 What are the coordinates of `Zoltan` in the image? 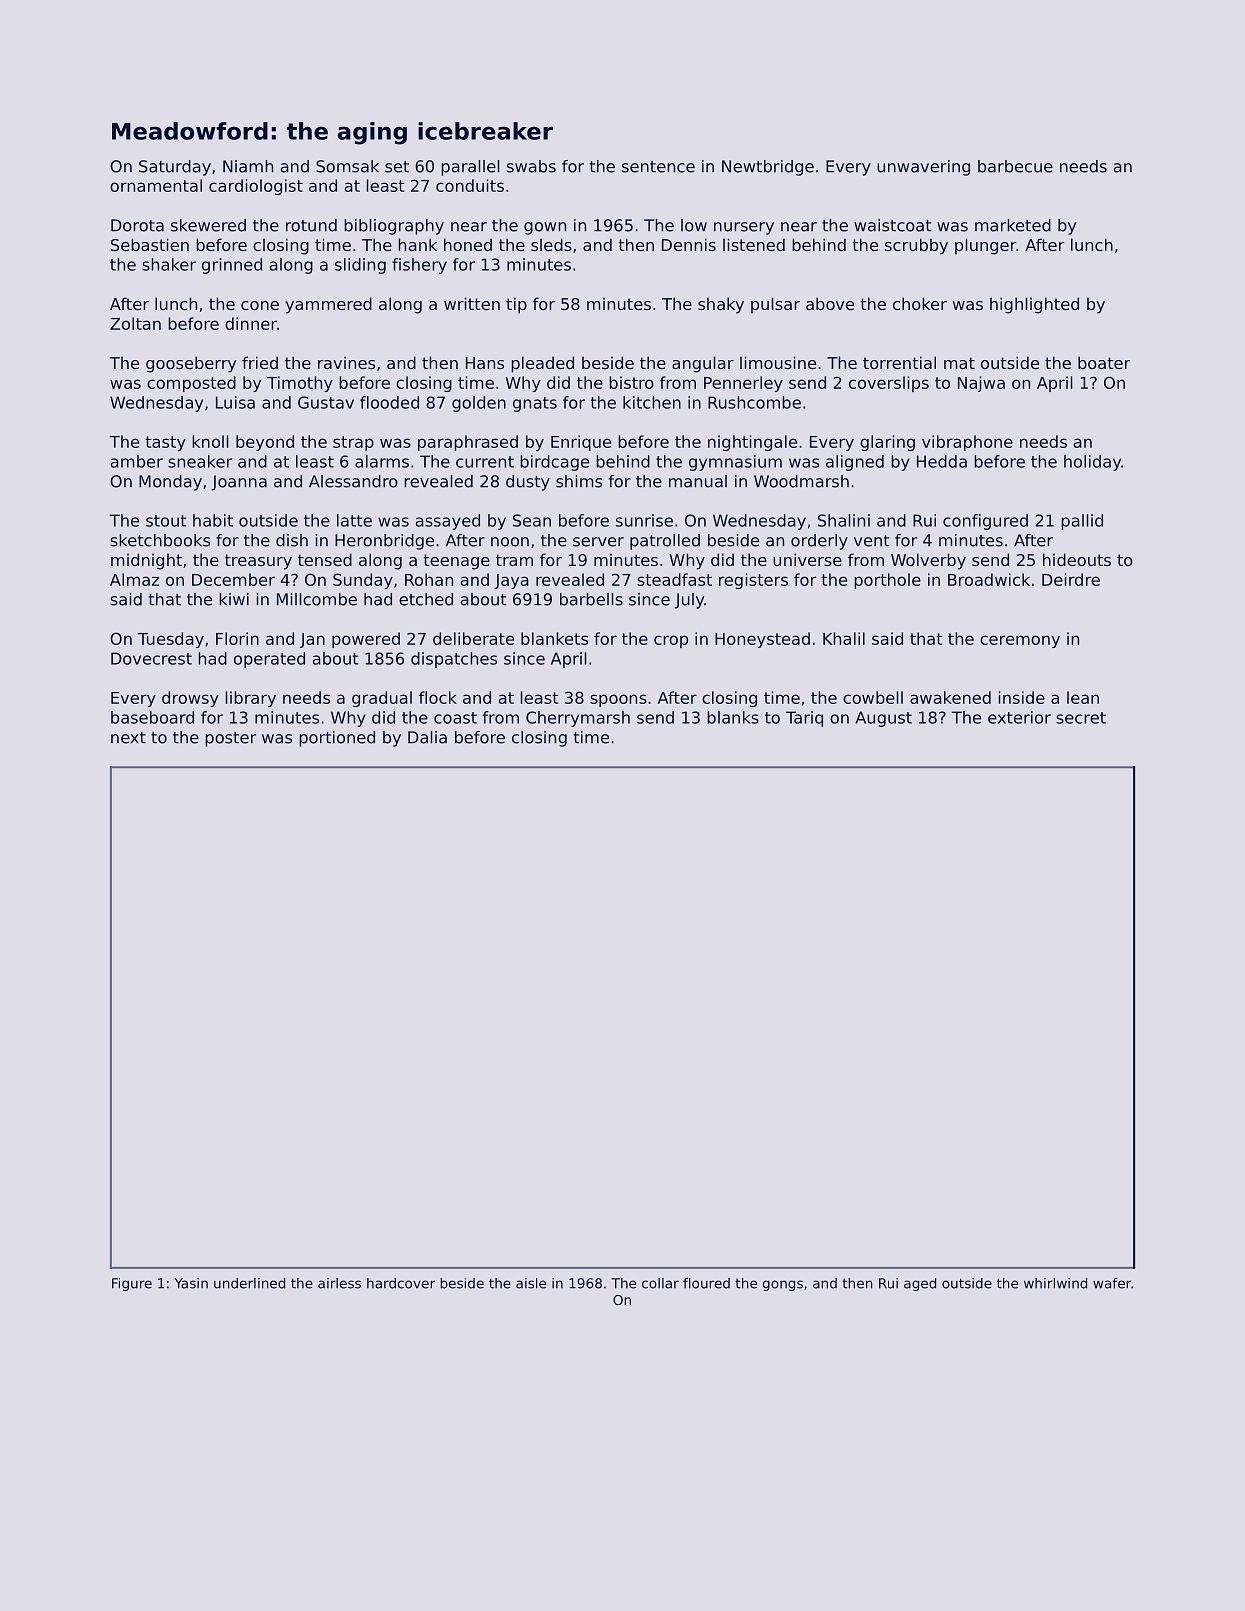 It's located at (135, 323).
